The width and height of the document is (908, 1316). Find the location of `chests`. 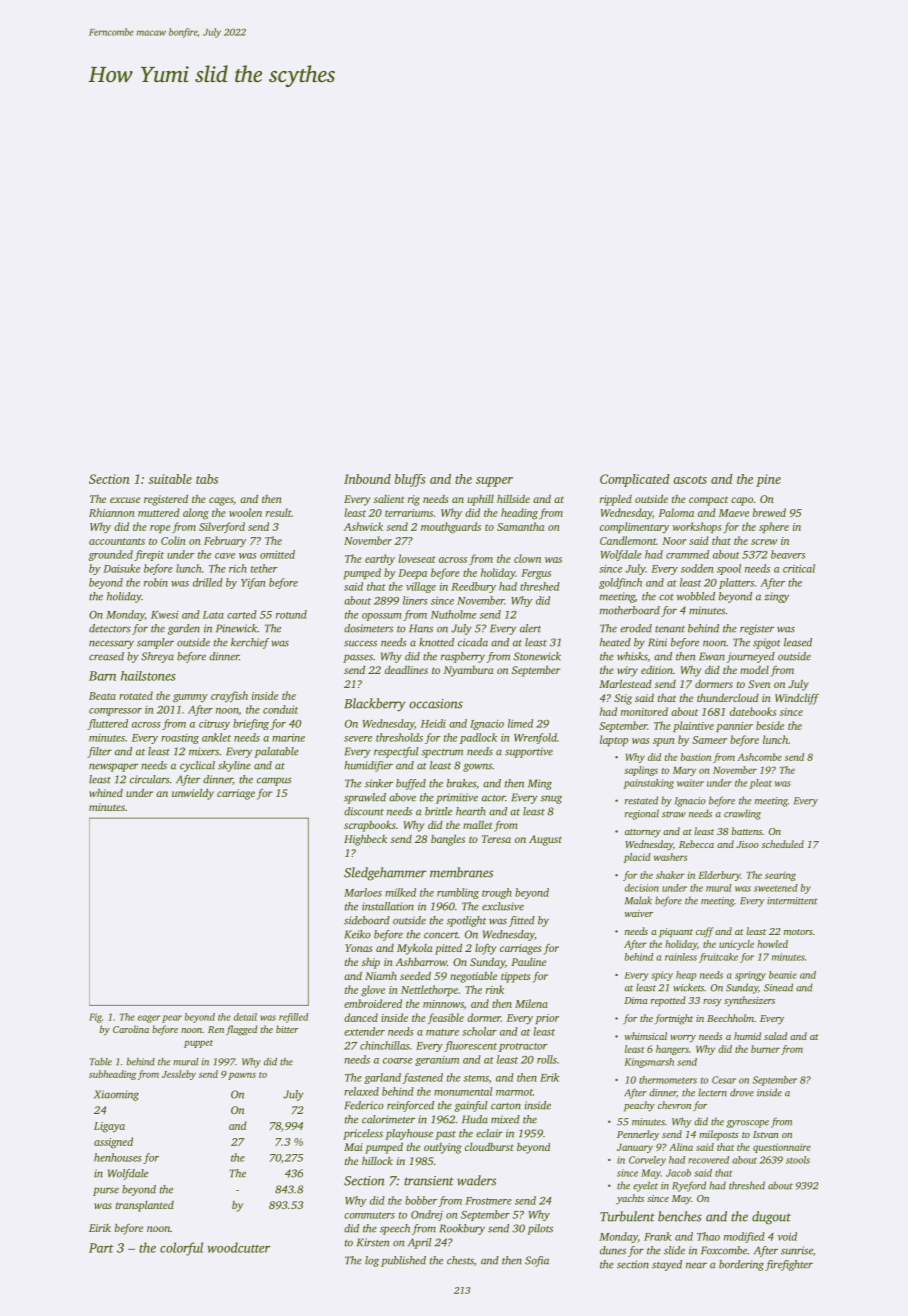

chests is located at coordinates (460, 1260).
